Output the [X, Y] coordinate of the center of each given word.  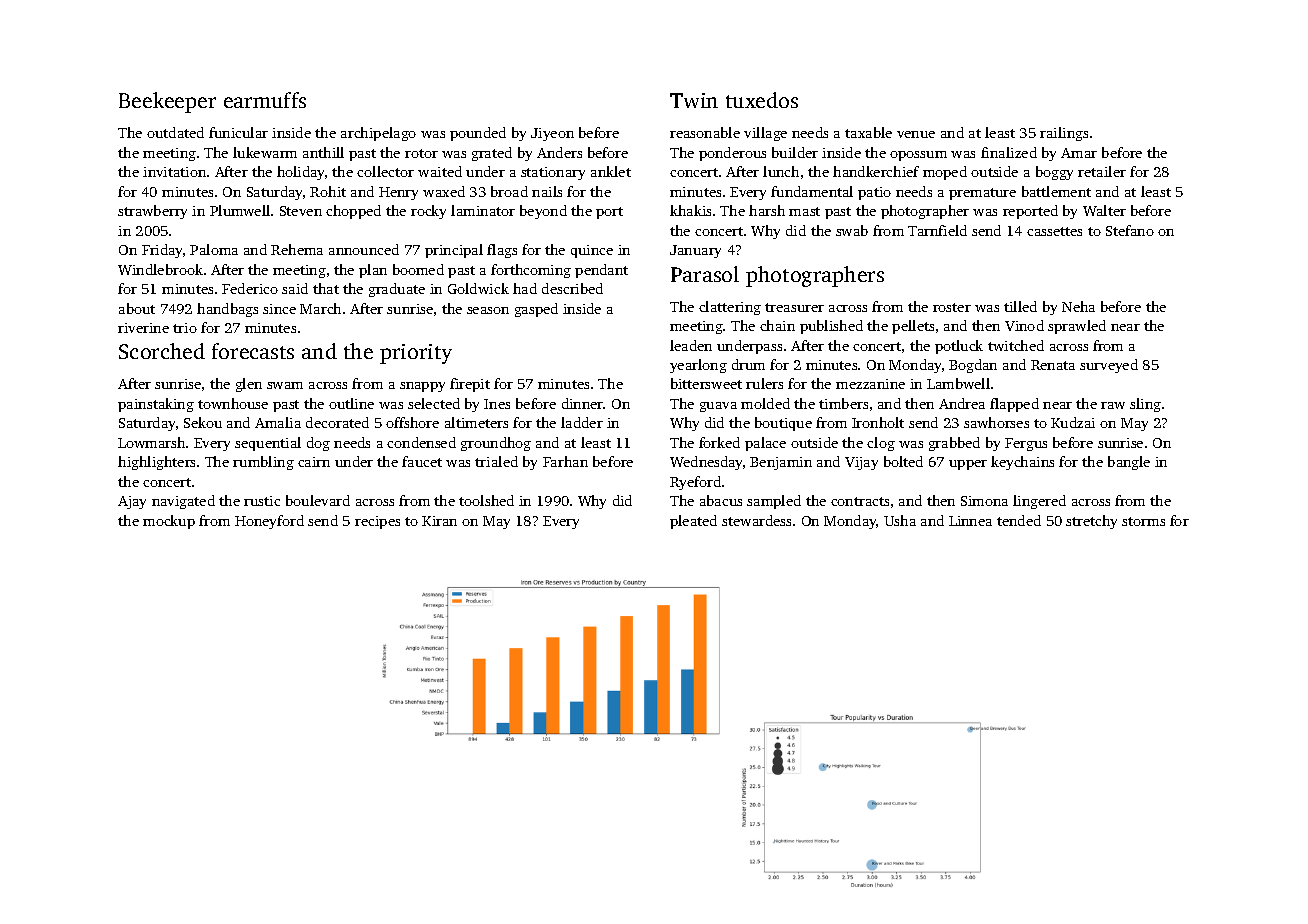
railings [1064, 134]
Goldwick [478, 288]
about [137, 308]
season [488, 310]
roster [952, 307]
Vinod [1024, 325]
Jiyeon [552, 134]
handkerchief [876, 171]
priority [416, 354]
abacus [721, 500]
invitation [174, 172]
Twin [694, 100]
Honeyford [269, 522]
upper [968, 465]
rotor [421, 153]
